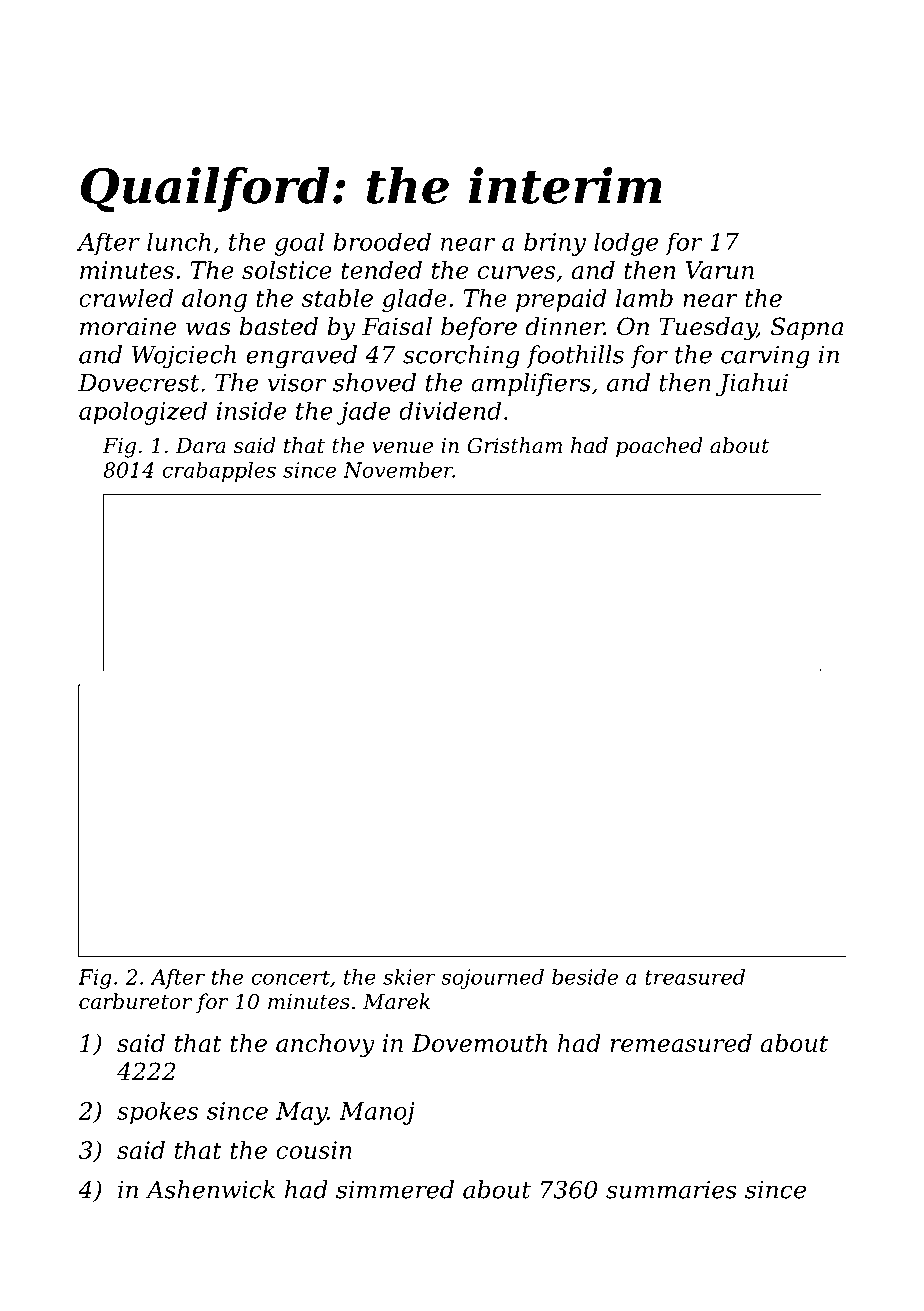 The width and height of the page is (924, 1311). I want to click on Ashenwick, so click(210, 1189).
